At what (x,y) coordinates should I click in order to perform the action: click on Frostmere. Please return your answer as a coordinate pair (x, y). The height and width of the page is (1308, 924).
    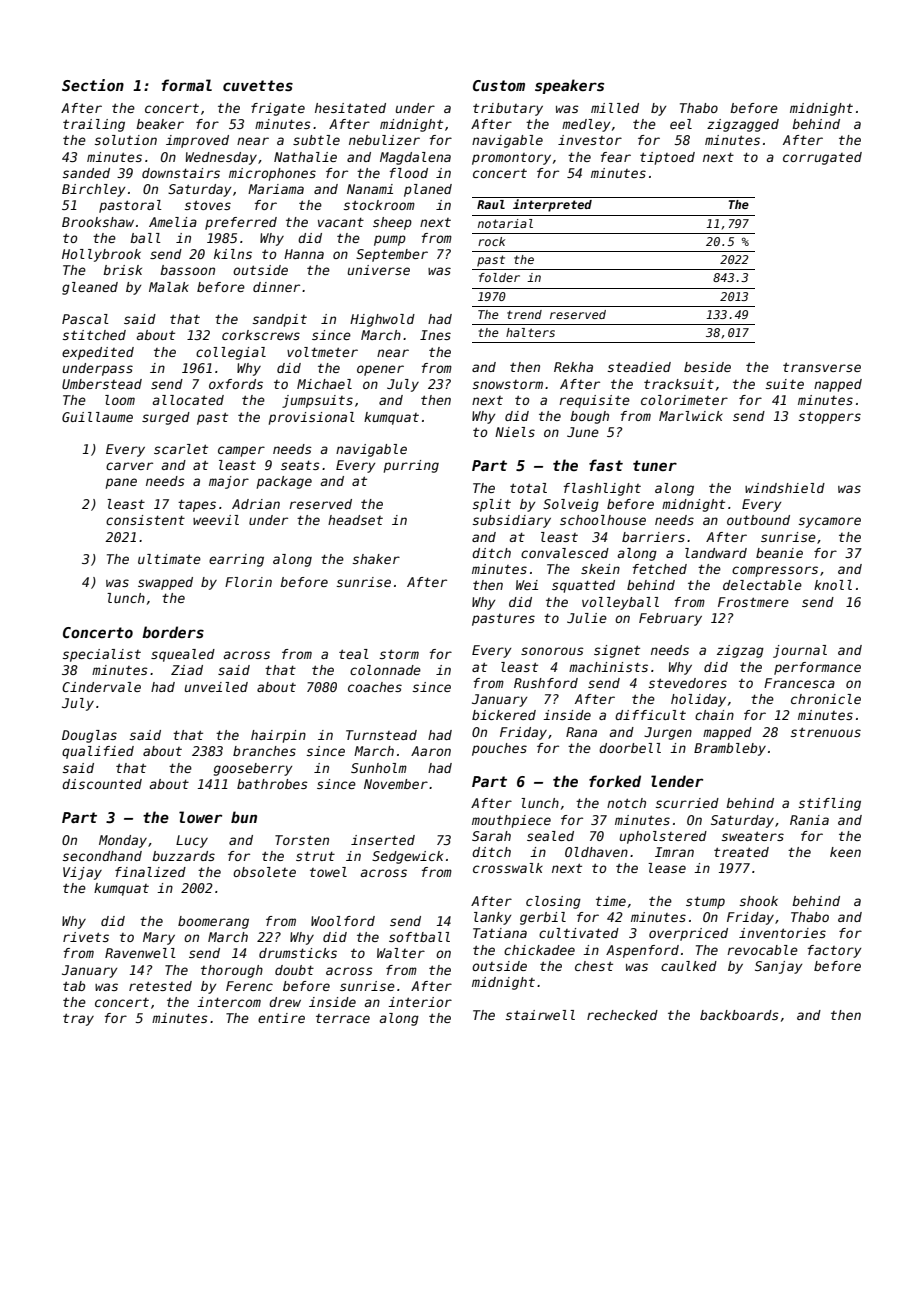
    Looking at the image, I should click on (753, 602).
